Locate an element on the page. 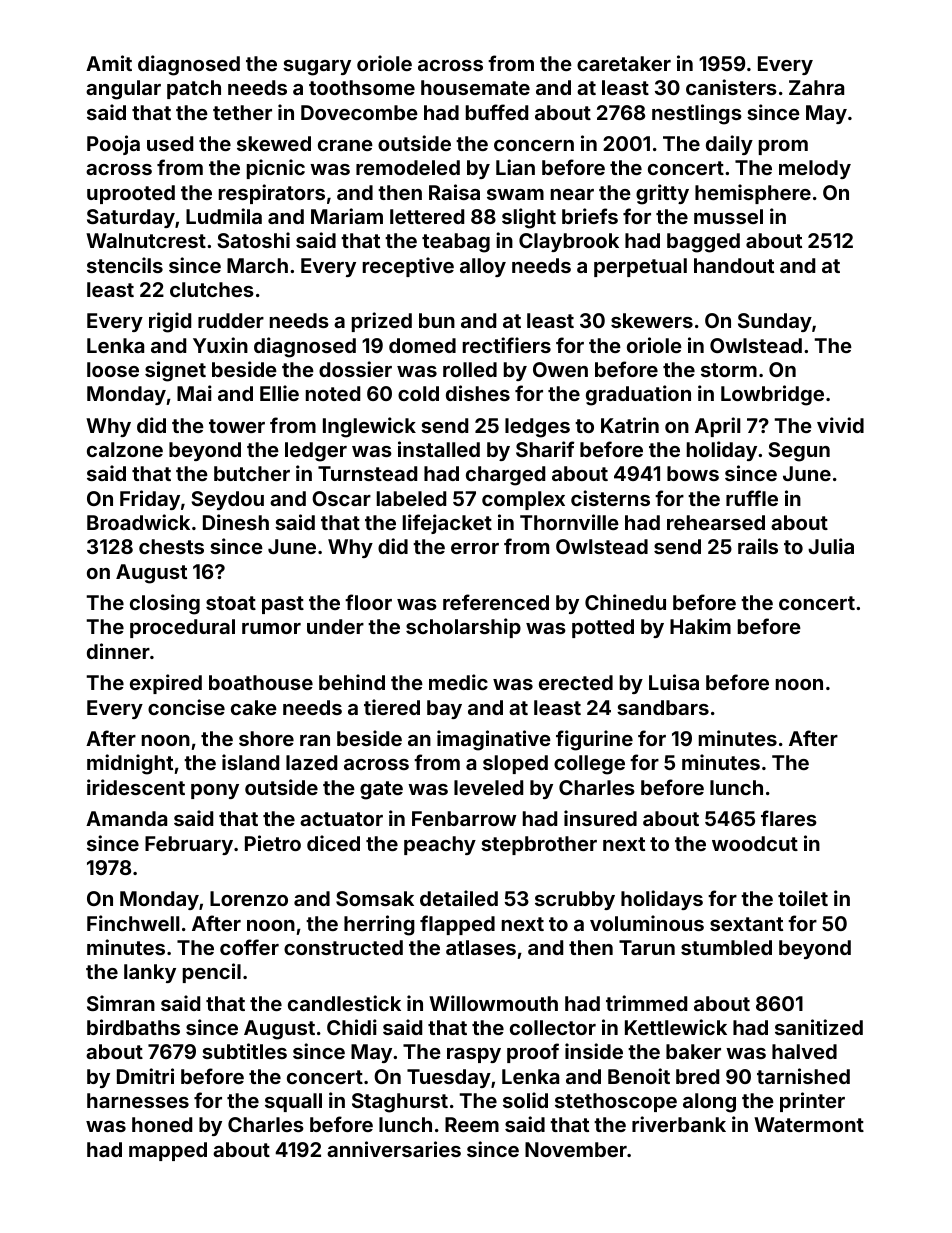 This document has width=952, height=1233. caretaker is located at coordinates (624, 63).
